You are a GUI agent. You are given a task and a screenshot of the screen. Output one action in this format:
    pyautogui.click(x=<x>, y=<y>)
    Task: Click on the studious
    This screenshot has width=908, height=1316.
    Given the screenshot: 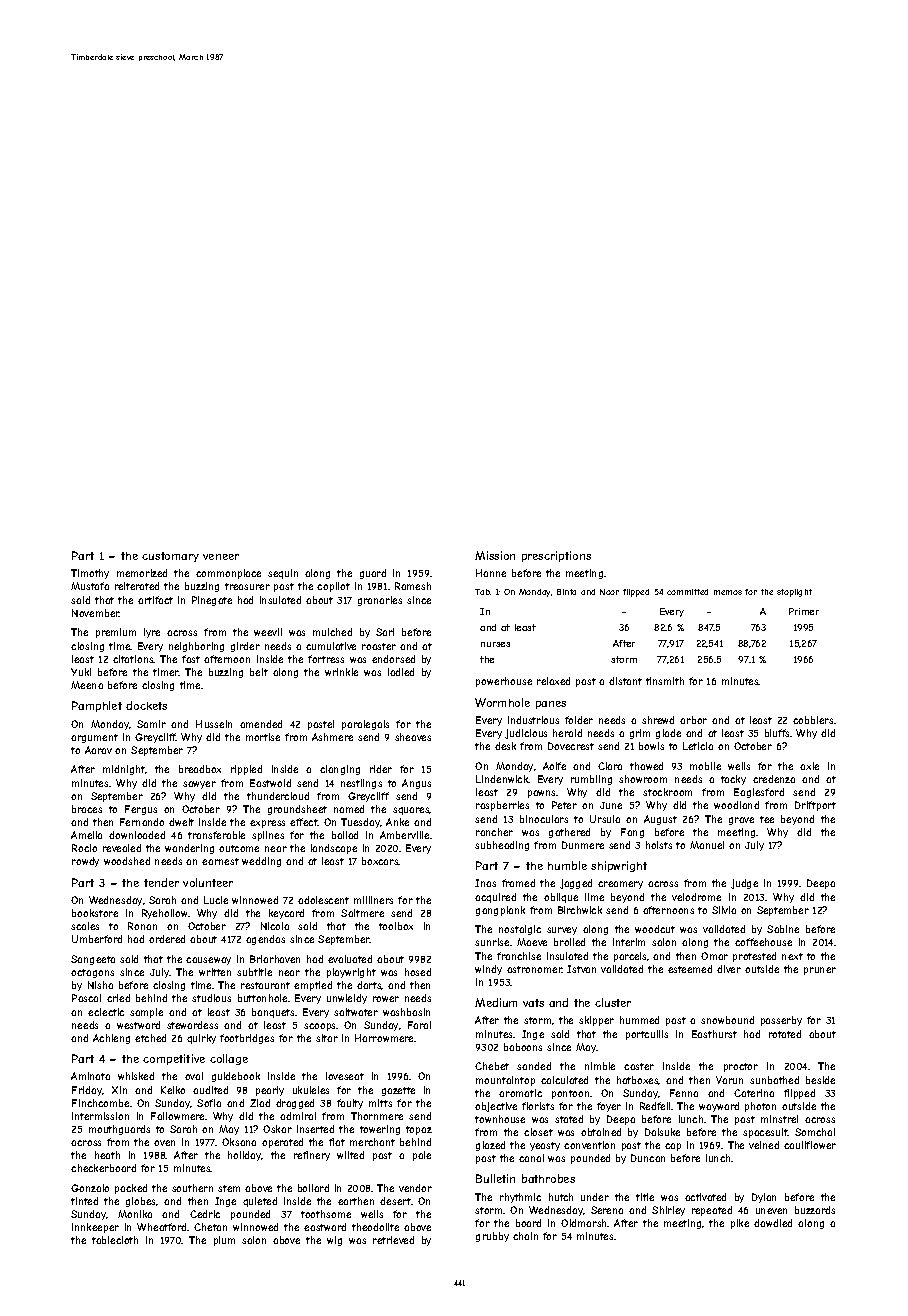 What is the action you would take?
    pyautogui.click(x=211, y=998)
